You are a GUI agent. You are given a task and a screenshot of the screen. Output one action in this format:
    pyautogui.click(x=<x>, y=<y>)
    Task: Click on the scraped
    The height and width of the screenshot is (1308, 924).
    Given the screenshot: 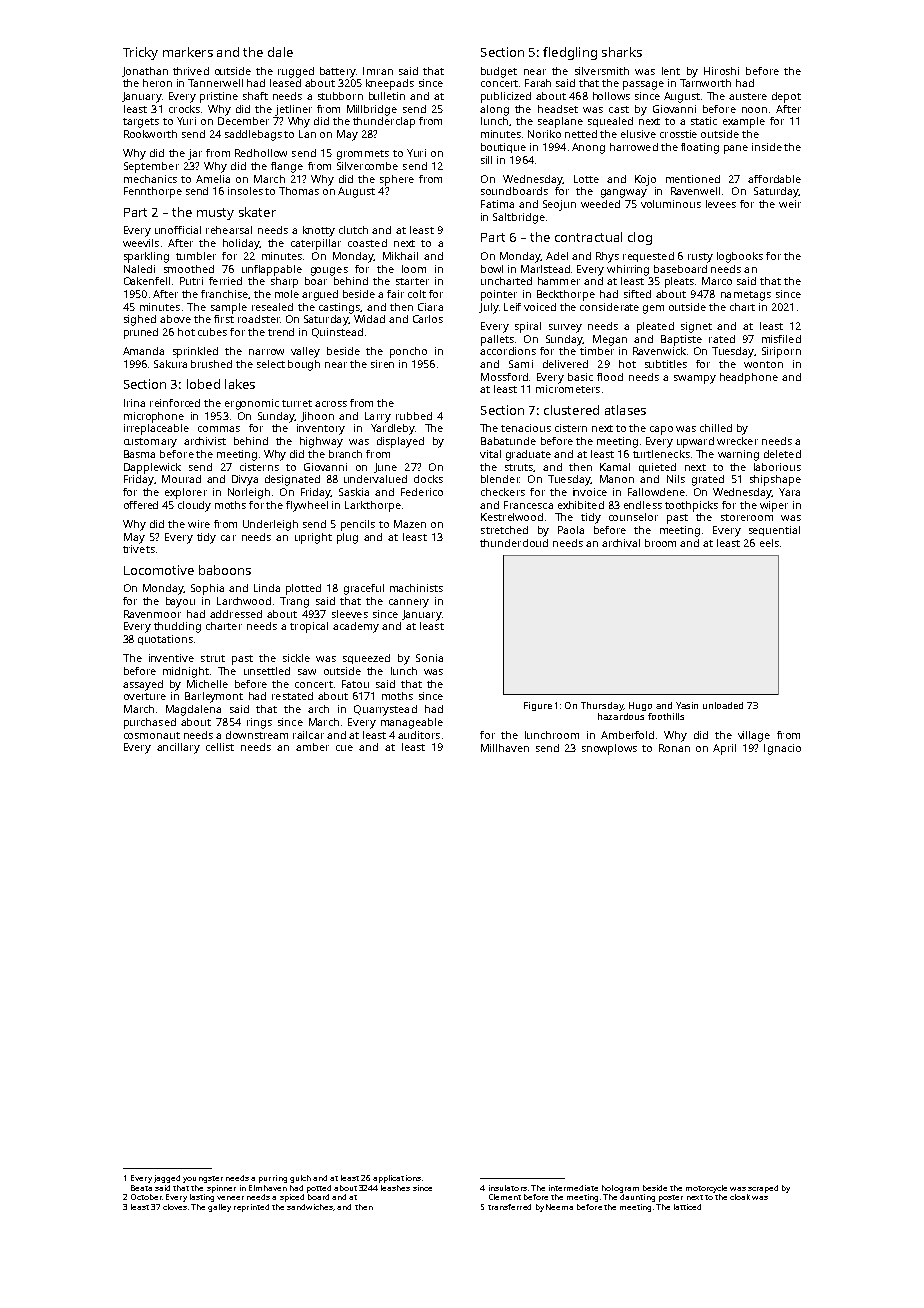 What is the action you would take?
    pyautogui.click(x=763, y=1189)
